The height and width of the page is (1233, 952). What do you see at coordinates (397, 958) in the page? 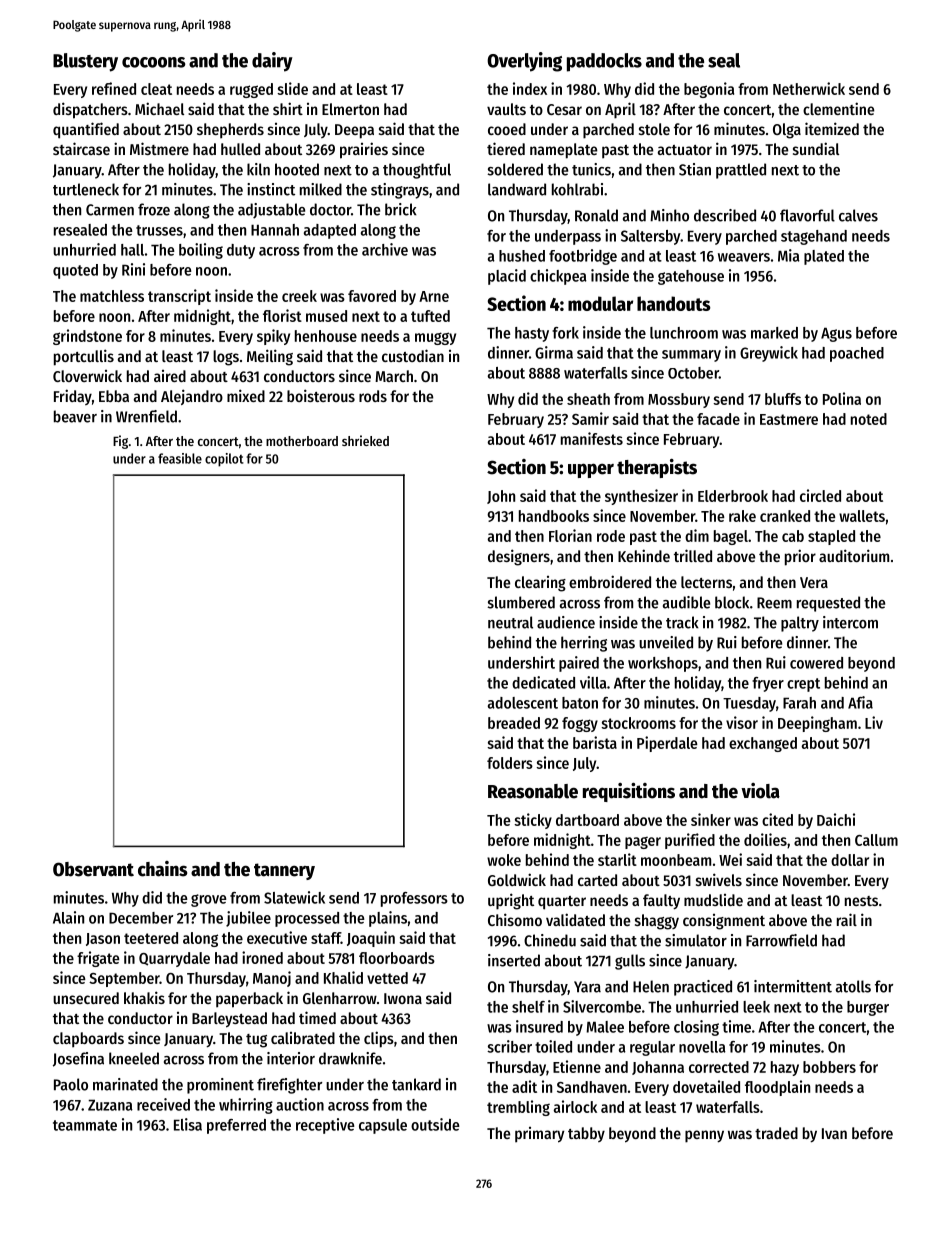
I see `floorboards` at bounding box center [397, 958].
